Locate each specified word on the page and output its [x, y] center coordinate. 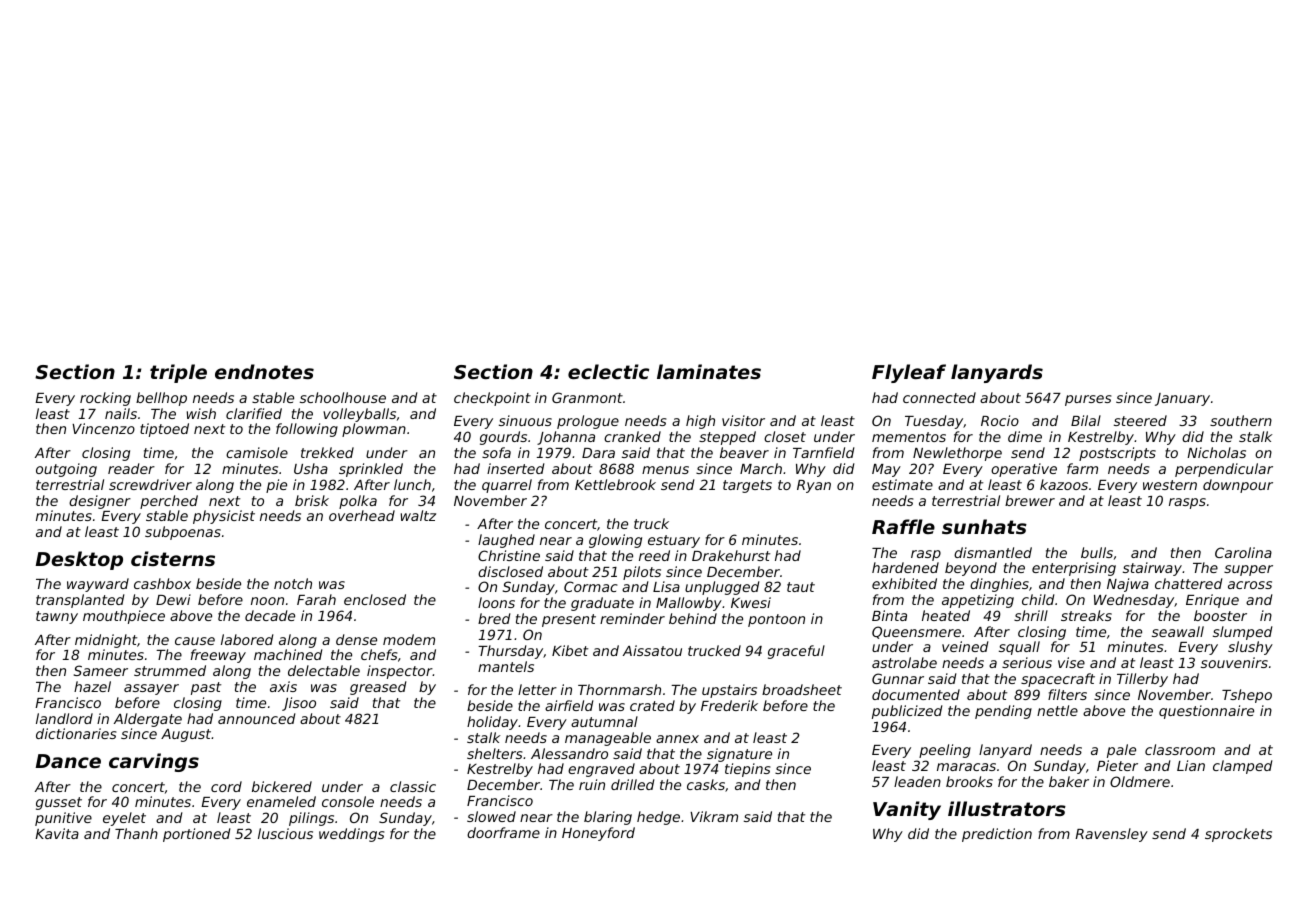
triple [178, 373]
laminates [709, 371]
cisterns [173, 558]
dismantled [993, 552]
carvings [154, 762]
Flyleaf [909, 373]
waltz [418, 515]
